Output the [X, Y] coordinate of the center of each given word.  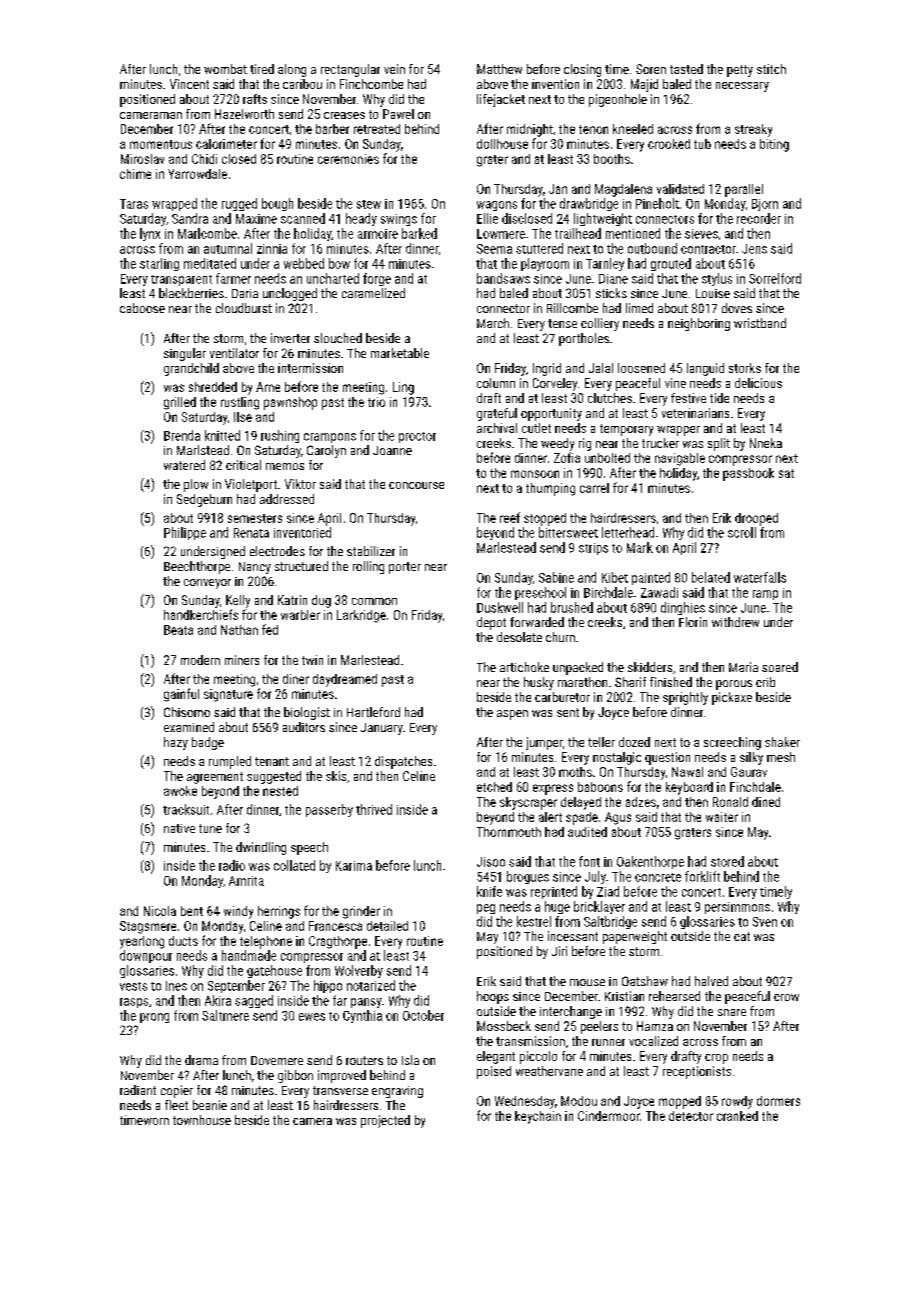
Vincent [189, 84]
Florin [693, 622]
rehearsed [674, 996]
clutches [610, 398]
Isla [410, 1060]
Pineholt [657, 203]
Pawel [398, 114]
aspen [512, 715]
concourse [416, 485]
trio [376, 402]
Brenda [182, 435]
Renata [251, 533]
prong [154, 1018]
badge [208, 743]
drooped [756, 519]
